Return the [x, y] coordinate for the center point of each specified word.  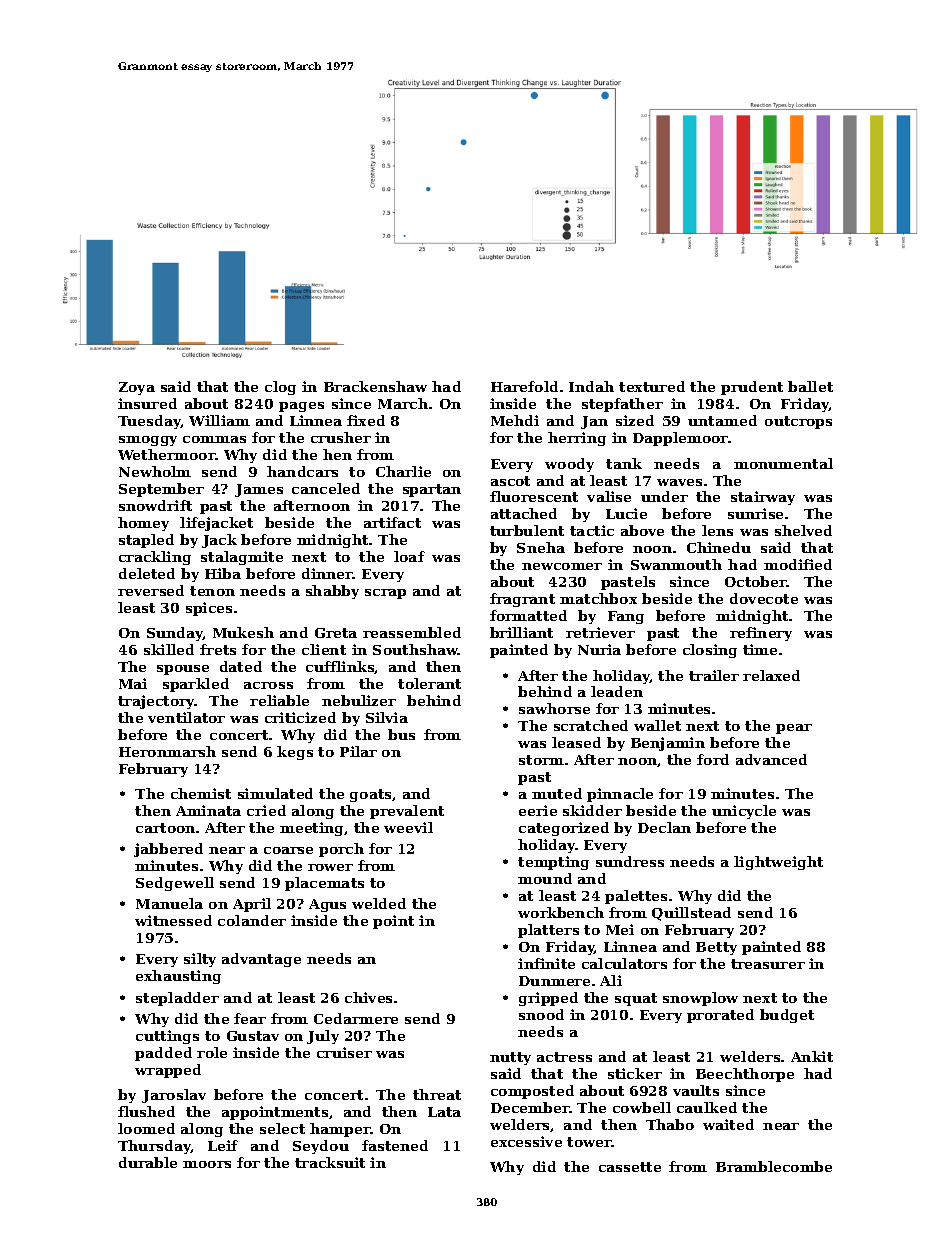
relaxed [771, 675]
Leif [223, 1145]
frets [218, 649]
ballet [810, 386]
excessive [526, 1141]
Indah [591, 386]
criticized [300, 717]
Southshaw [415, 649]
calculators [624, 963]
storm [541, 760]
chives [368, 997]
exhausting [178, 977]
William [219, 420]
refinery [761, 634]
